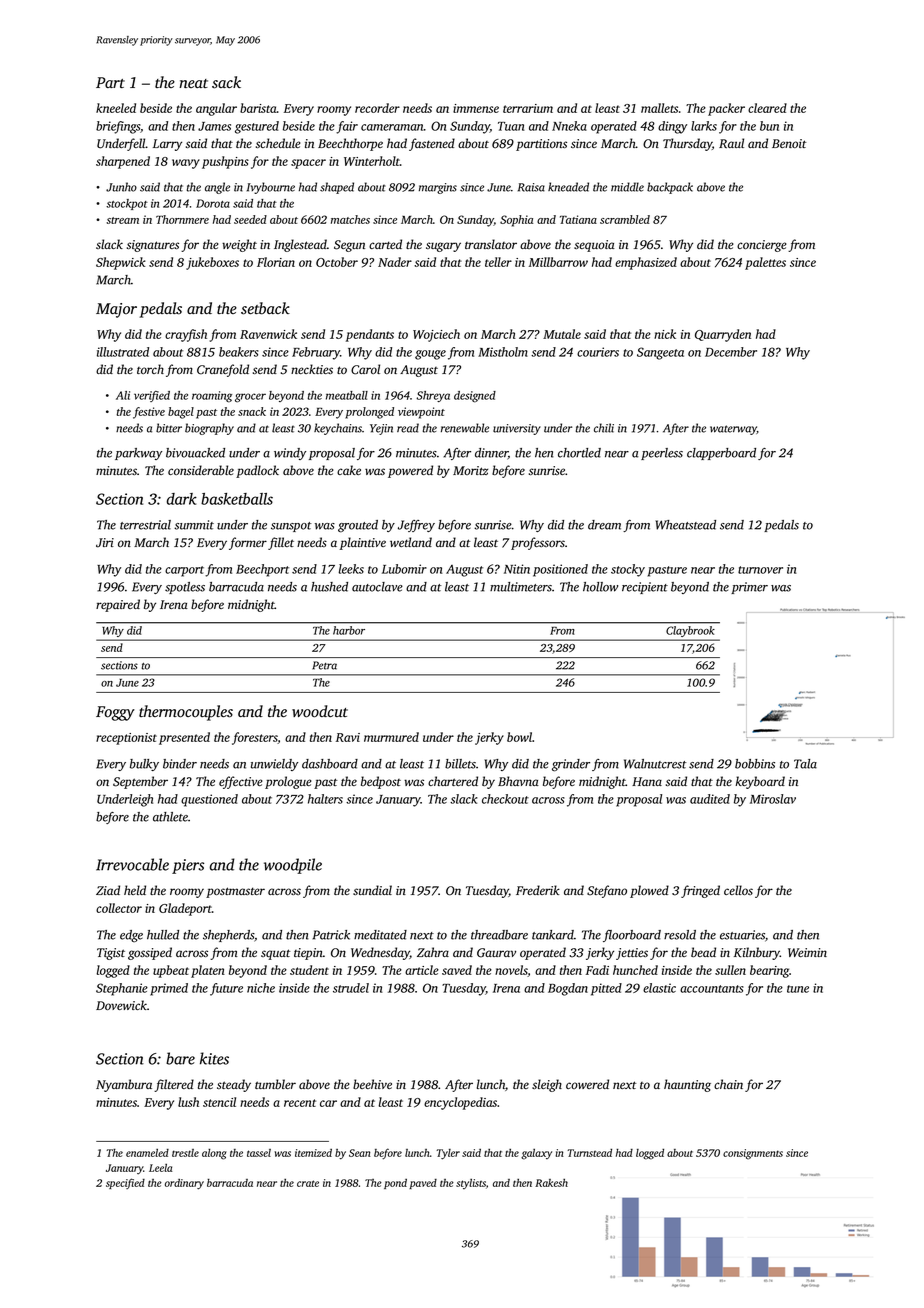 The width and height of the screenshot is (924, 1308). Describe the element at coordinates (125, 1183) in the screenshot. I see `specified` at that location.
